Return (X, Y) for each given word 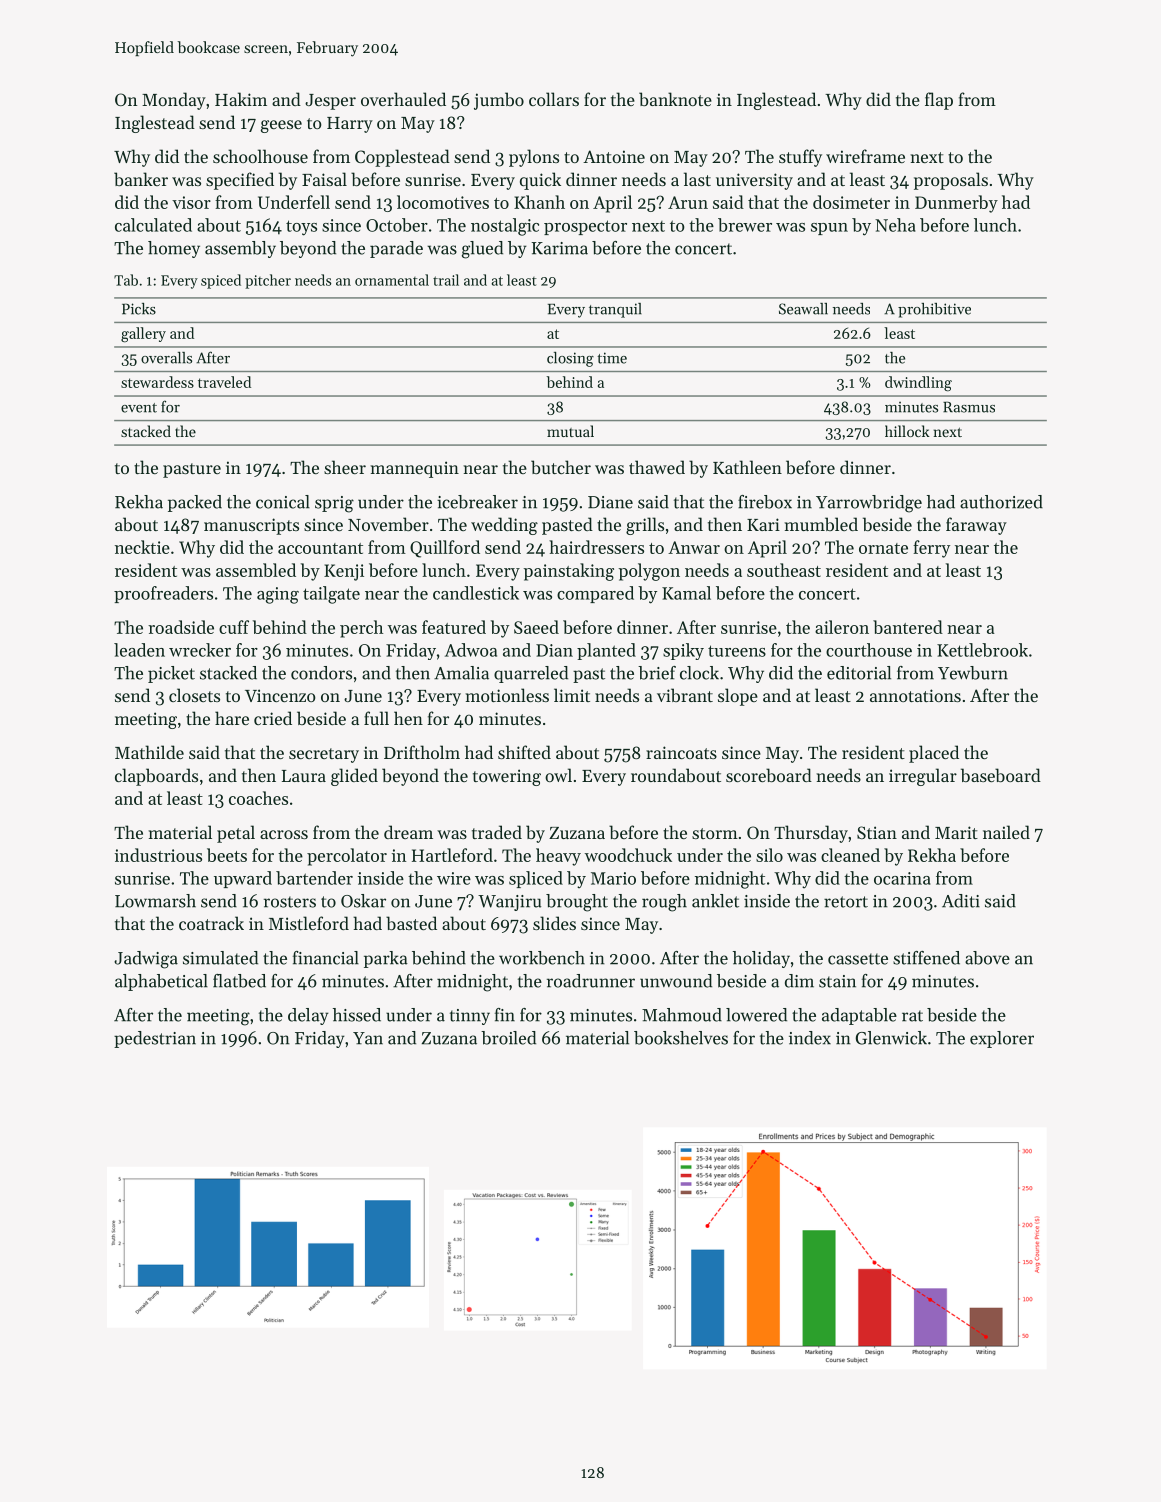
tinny (470, 1017)
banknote (675, 99)
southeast (784, 570)
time (612, 358)
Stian (877, 832)
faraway (976, 526)
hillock (907, 431)
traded (497, 832)
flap (939, 101)
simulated (220, 958)
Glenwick (891, 1038)
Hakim (241, 99)
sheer (345, 467)
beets (227, 855)
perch (361, 629)
